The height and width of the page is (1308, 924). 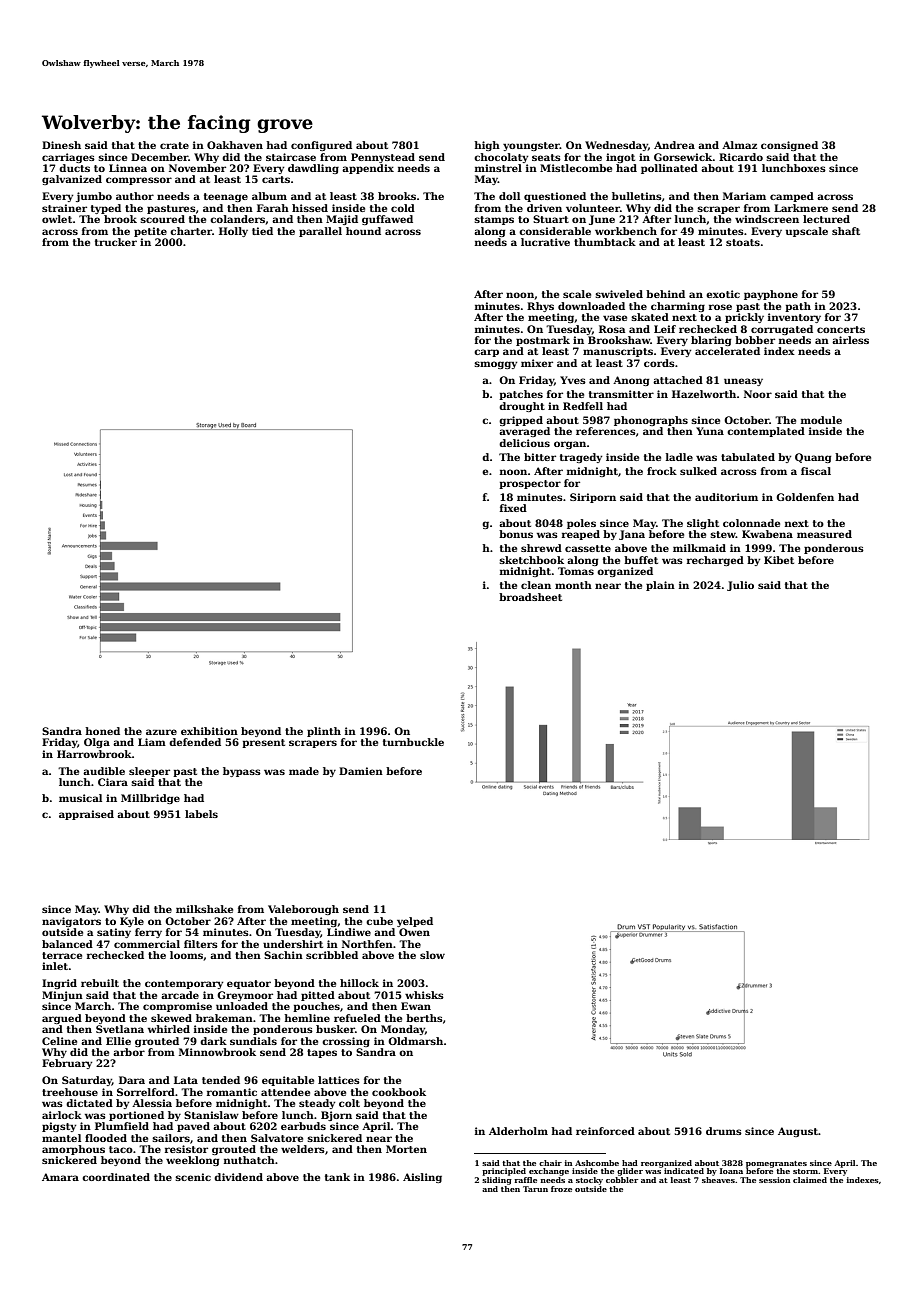 What do you see at coordinates (651, 421) in the page?
I see `phonographs` at bounding box center [651, 421].
